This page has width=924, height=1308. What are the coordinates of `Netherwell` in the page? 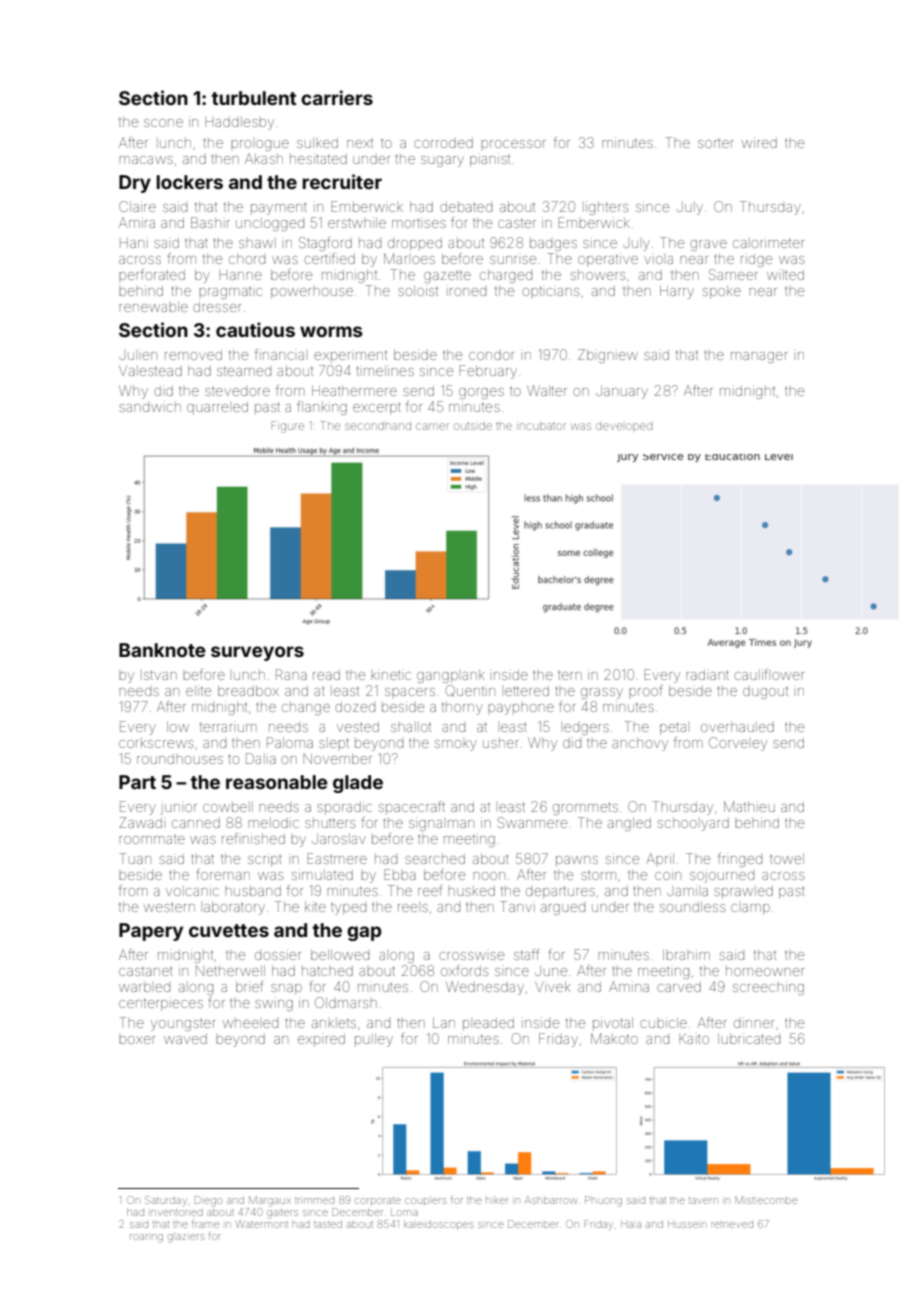 It's located at (230, 970).
